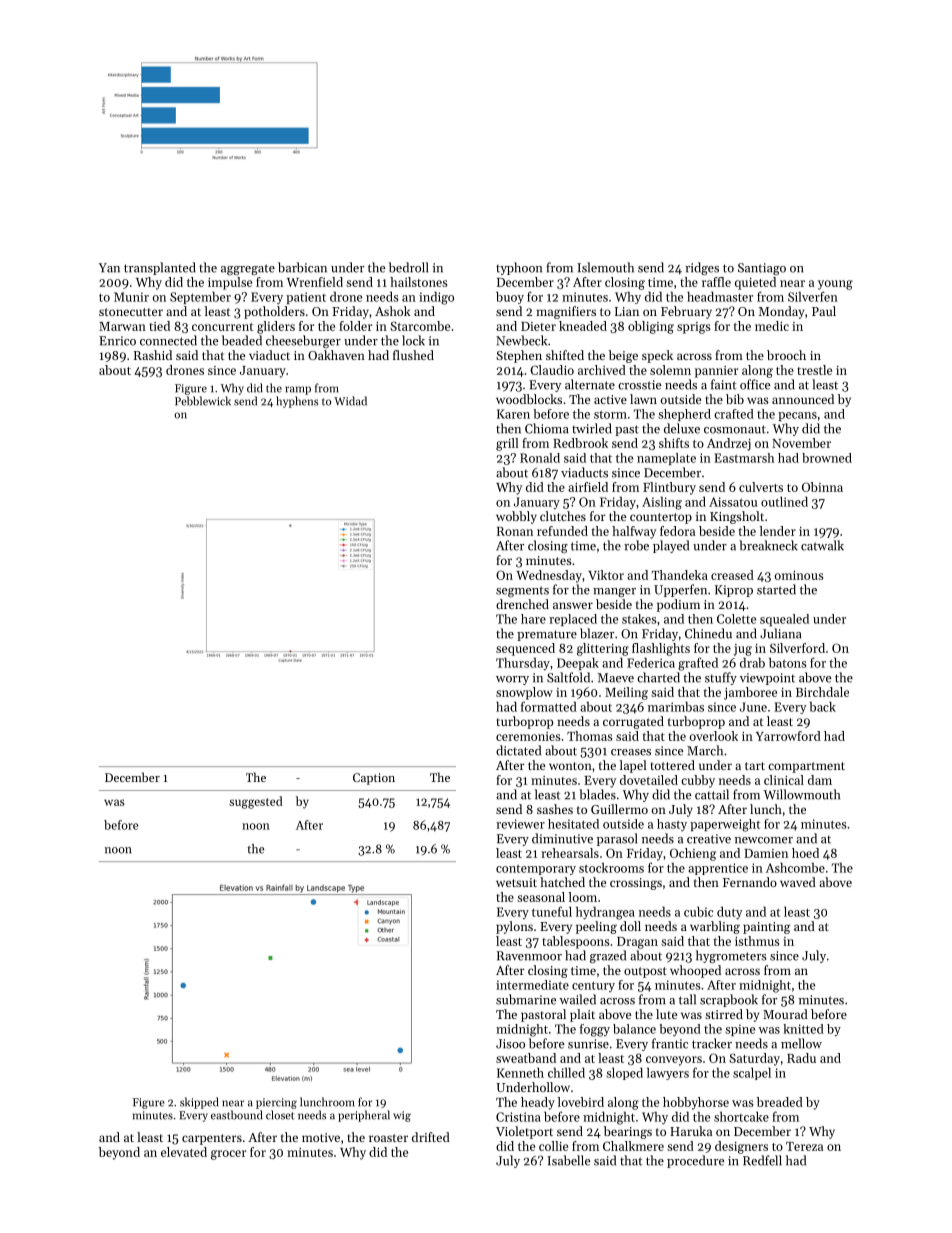 The image size is (952, 1233). I want to click on Ronan, so click(515, 531).
